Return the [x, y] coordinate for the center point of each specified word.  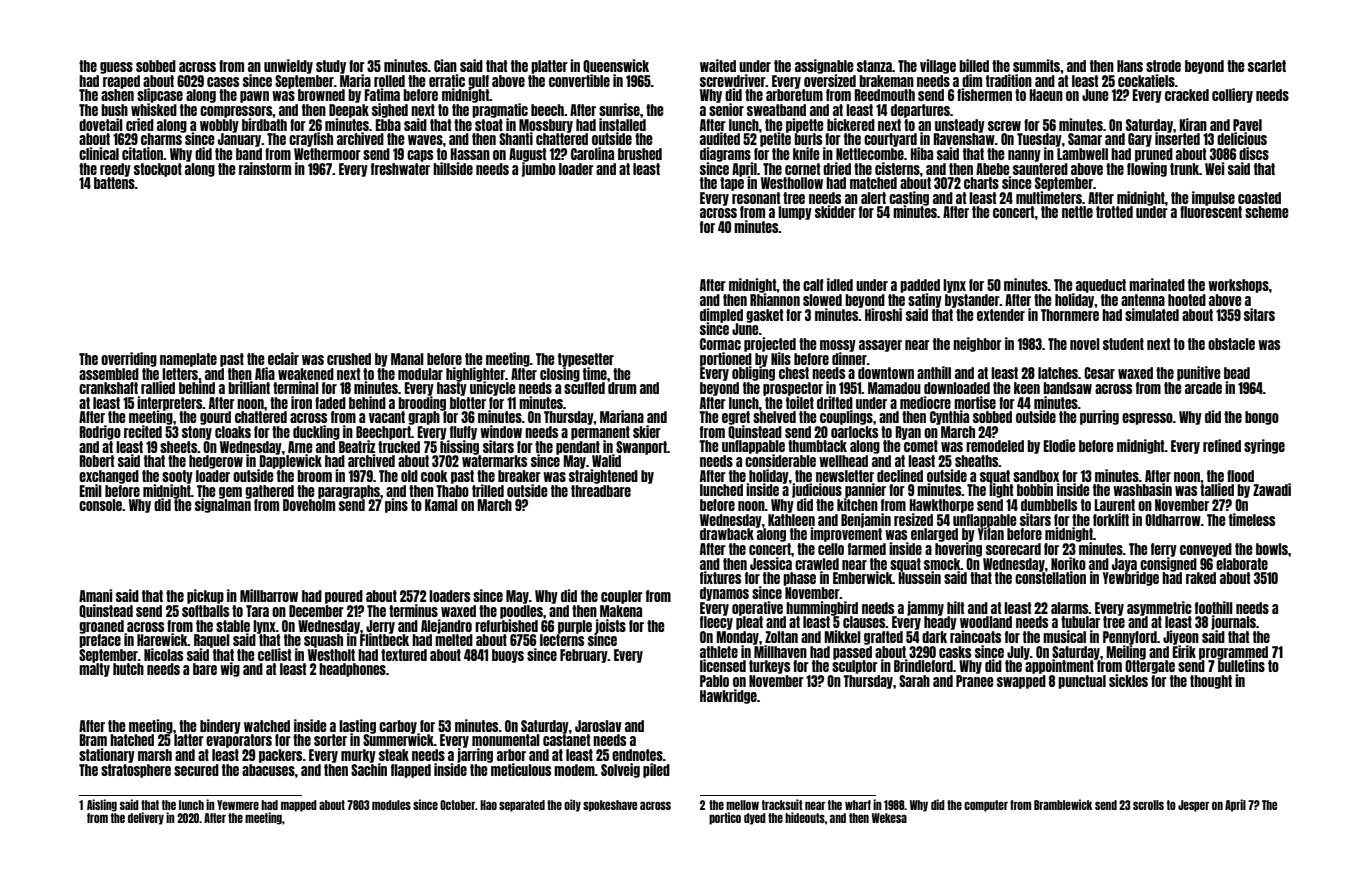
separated [522, 806]
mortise [975, 402]
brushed [640, 154]
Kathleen [791, 520]
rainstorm [265, 168]
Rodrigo [100, 432]
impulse [1213, 198]
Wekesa [889, 818]
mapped [299, 806]
